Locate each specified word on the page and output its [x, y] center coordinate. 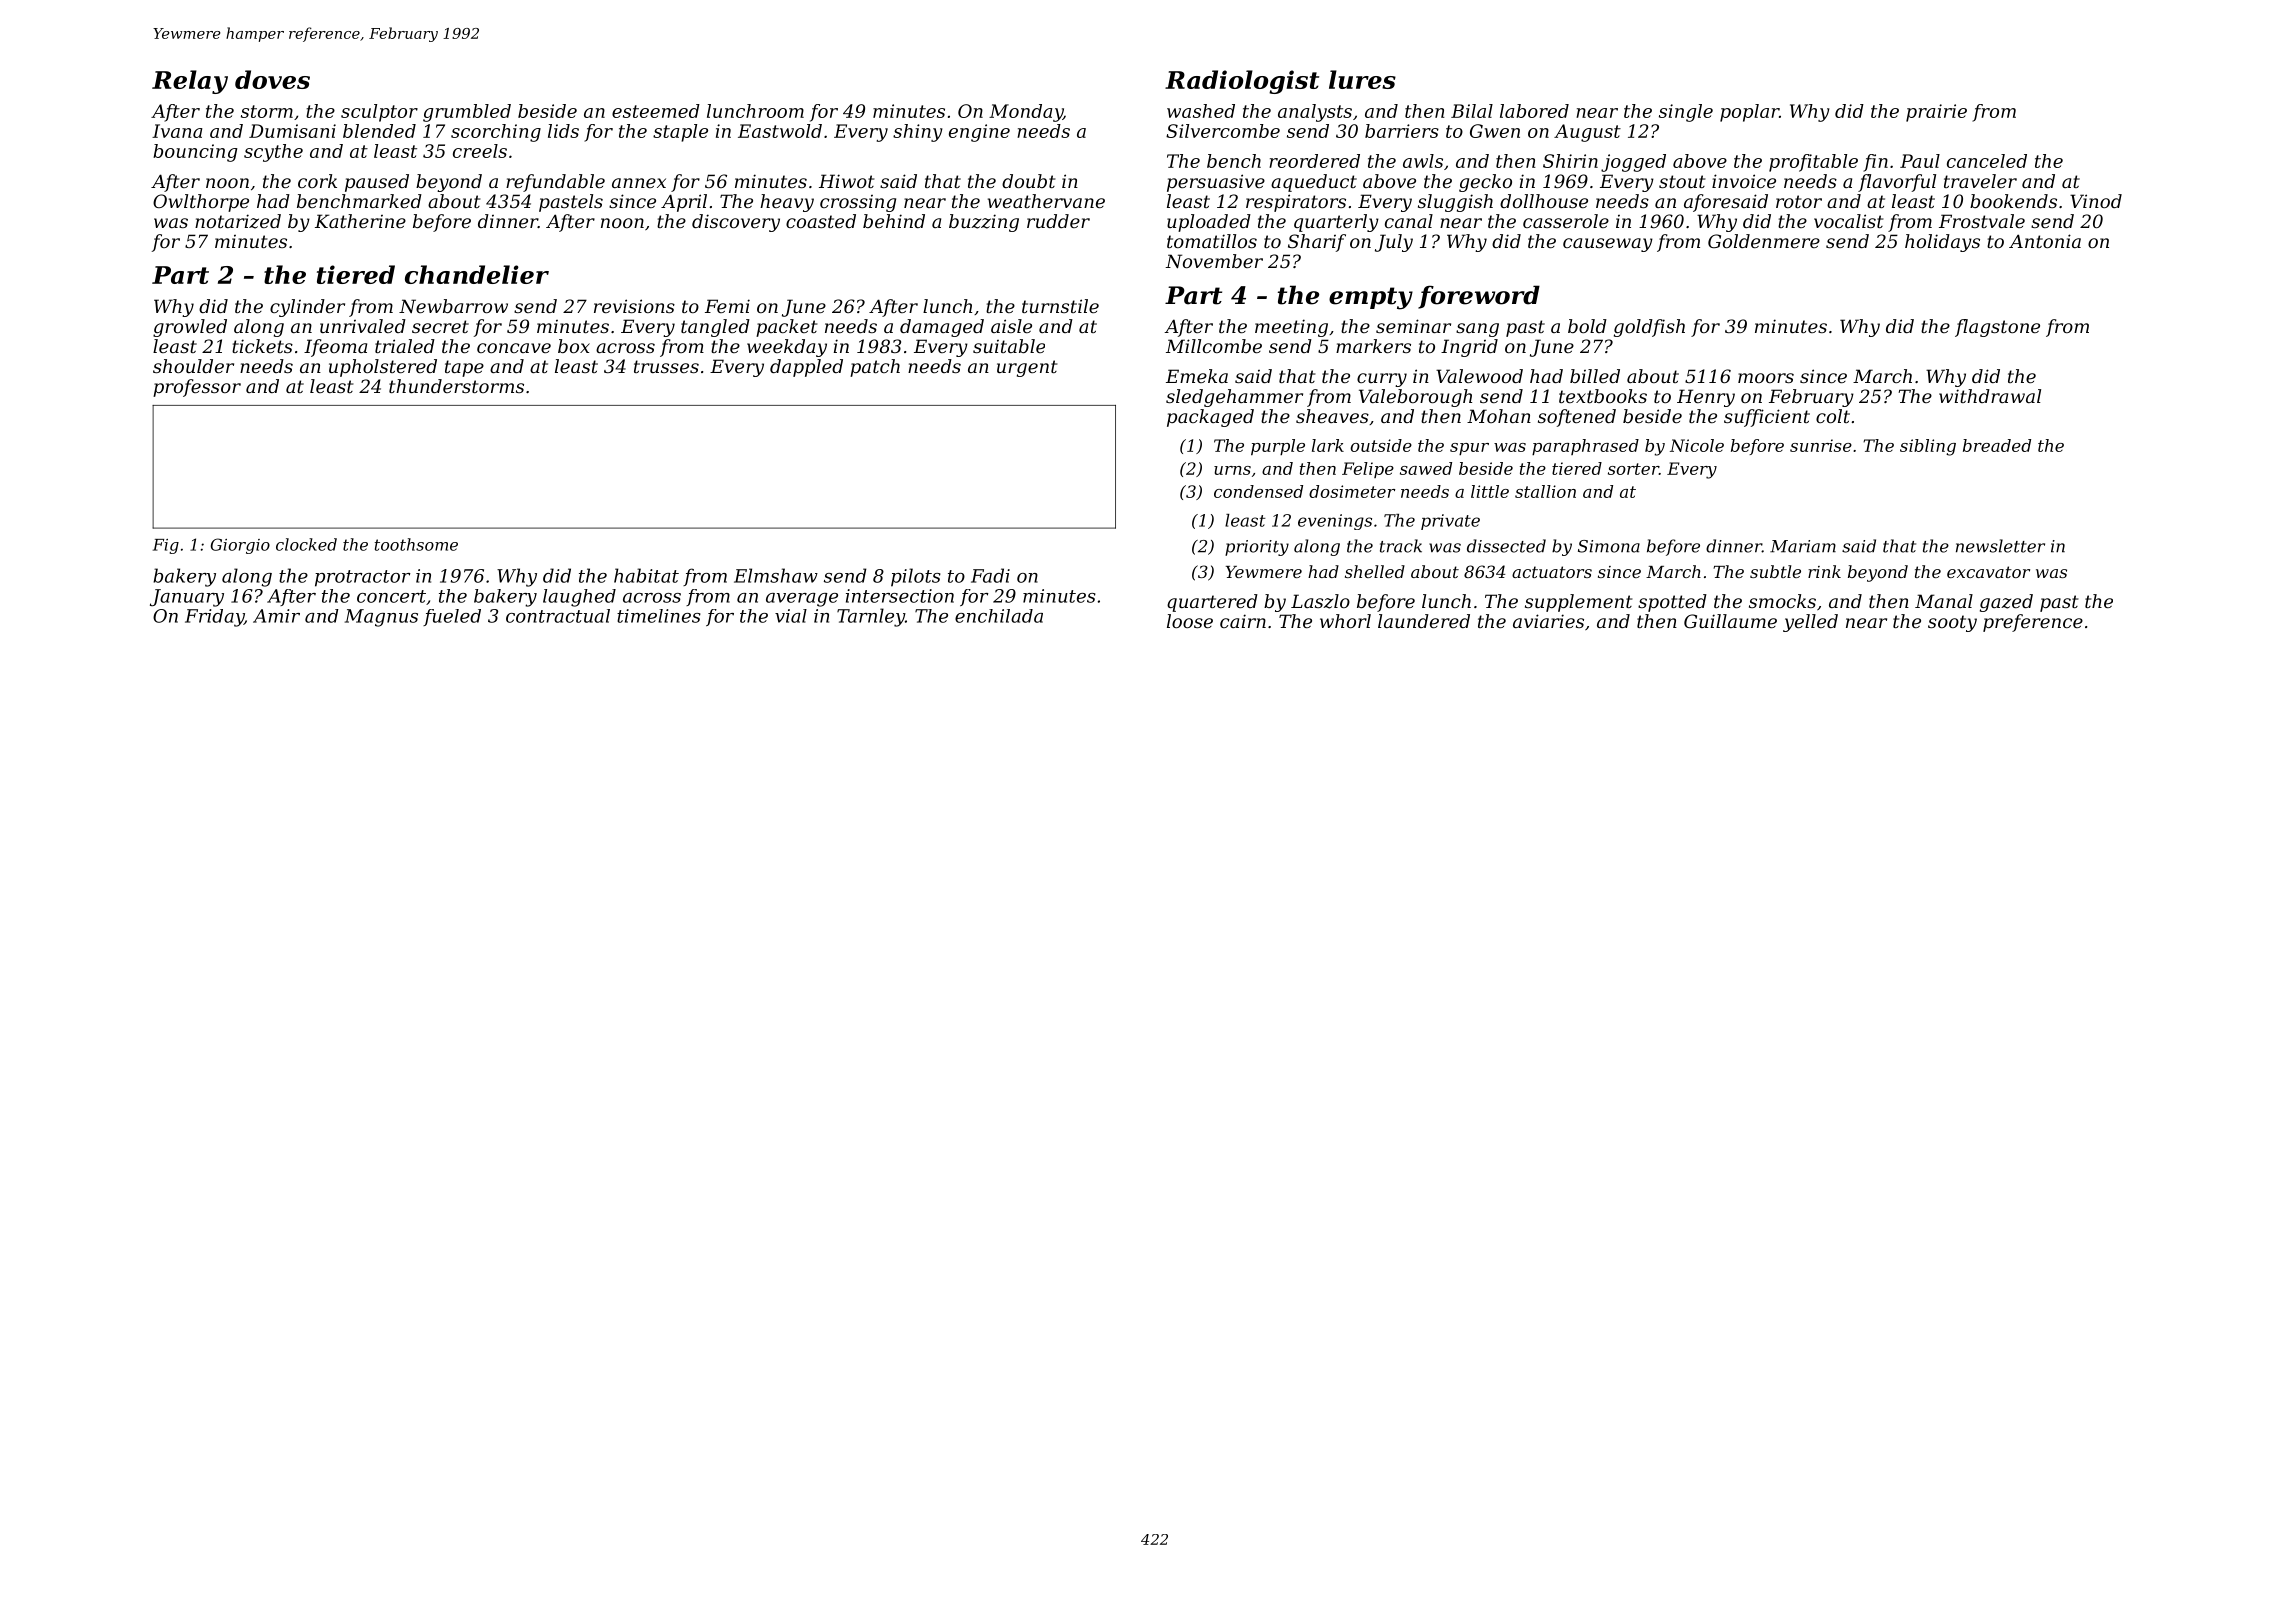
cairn [1243, 621]
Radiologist [1242, 82]
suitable [1009, 346]
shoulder [193, 366]
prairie [1936, 113]
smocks [1782, 601]
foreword [1479, 297]
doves [272, 79]
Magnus [381, 618]
